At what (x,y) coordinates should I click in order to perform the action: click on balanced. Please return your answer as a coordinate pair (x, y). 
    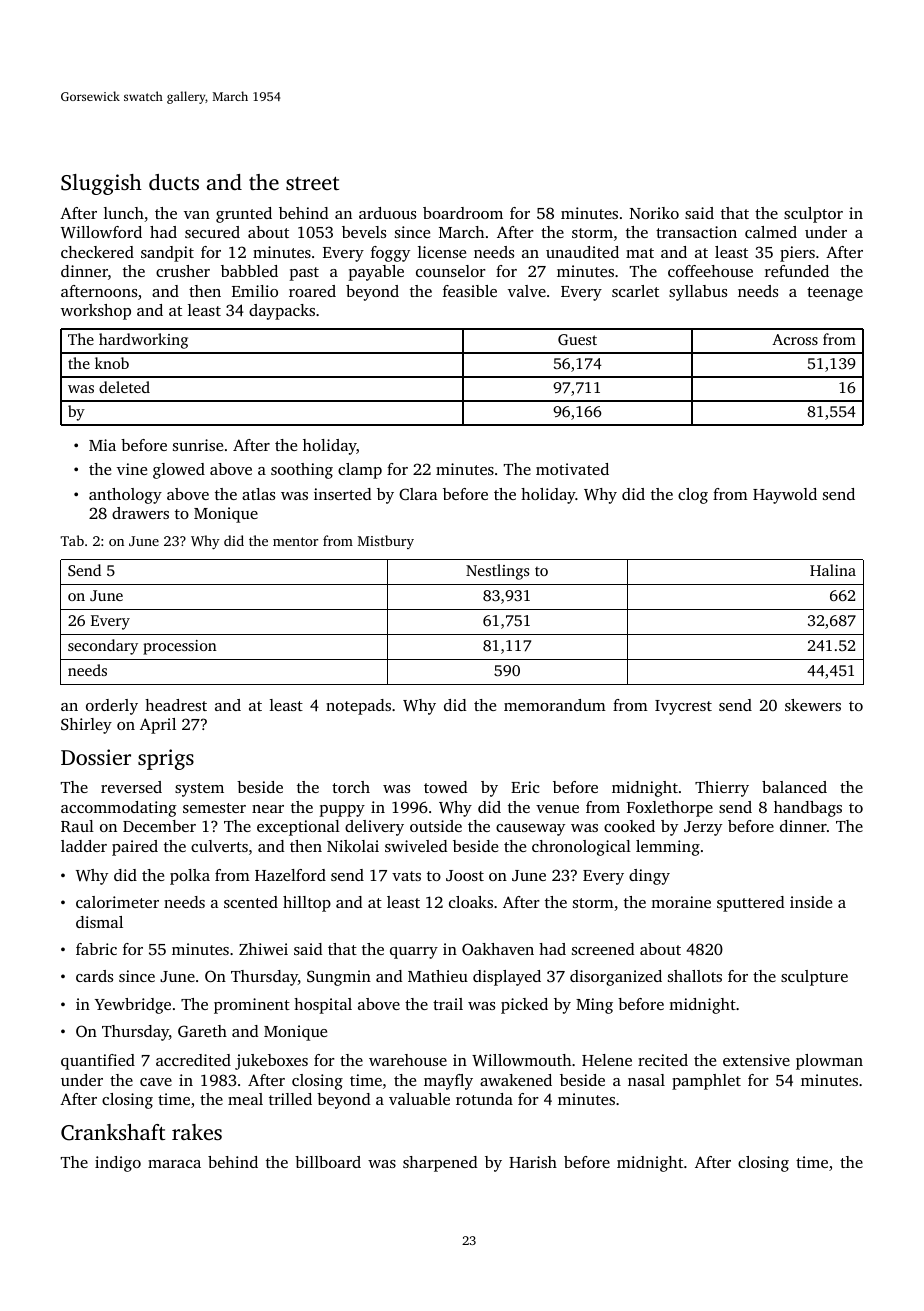
    Looking at the image, I should click on (794, 787).
